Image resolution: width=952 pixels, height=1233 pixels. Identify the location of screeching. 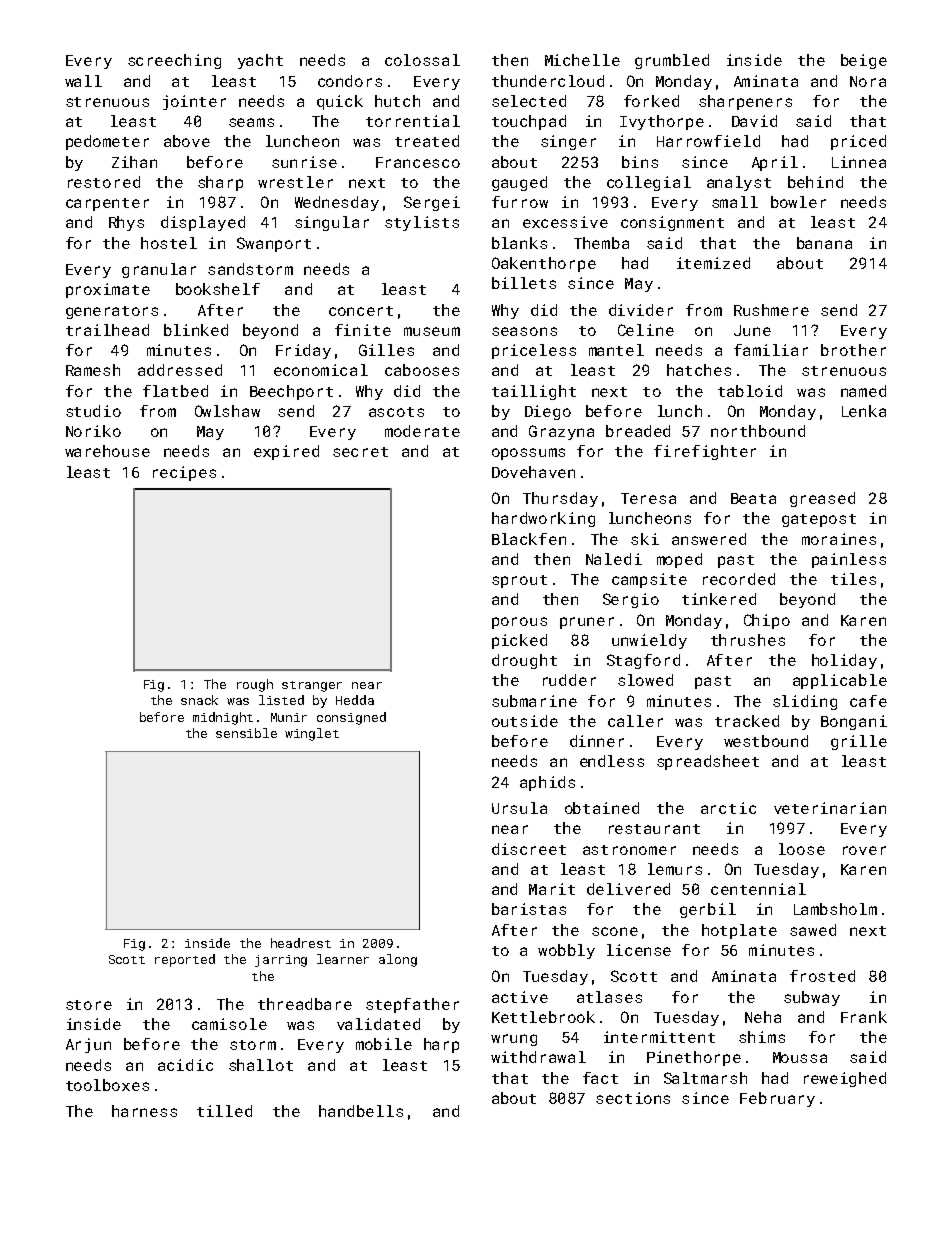
(174, 61).
